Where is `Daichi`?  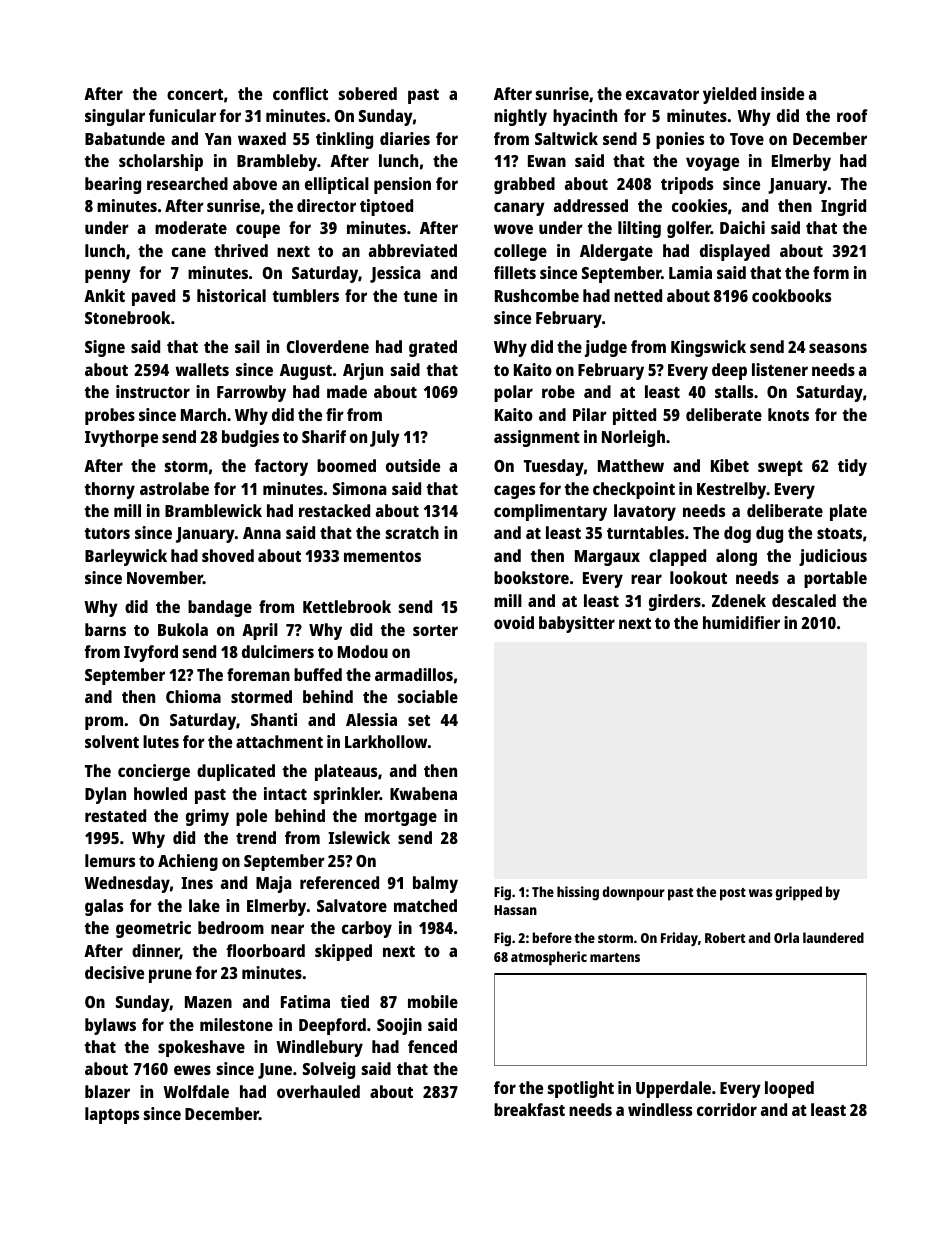 Daichi is located at coordinates (742, 227).
